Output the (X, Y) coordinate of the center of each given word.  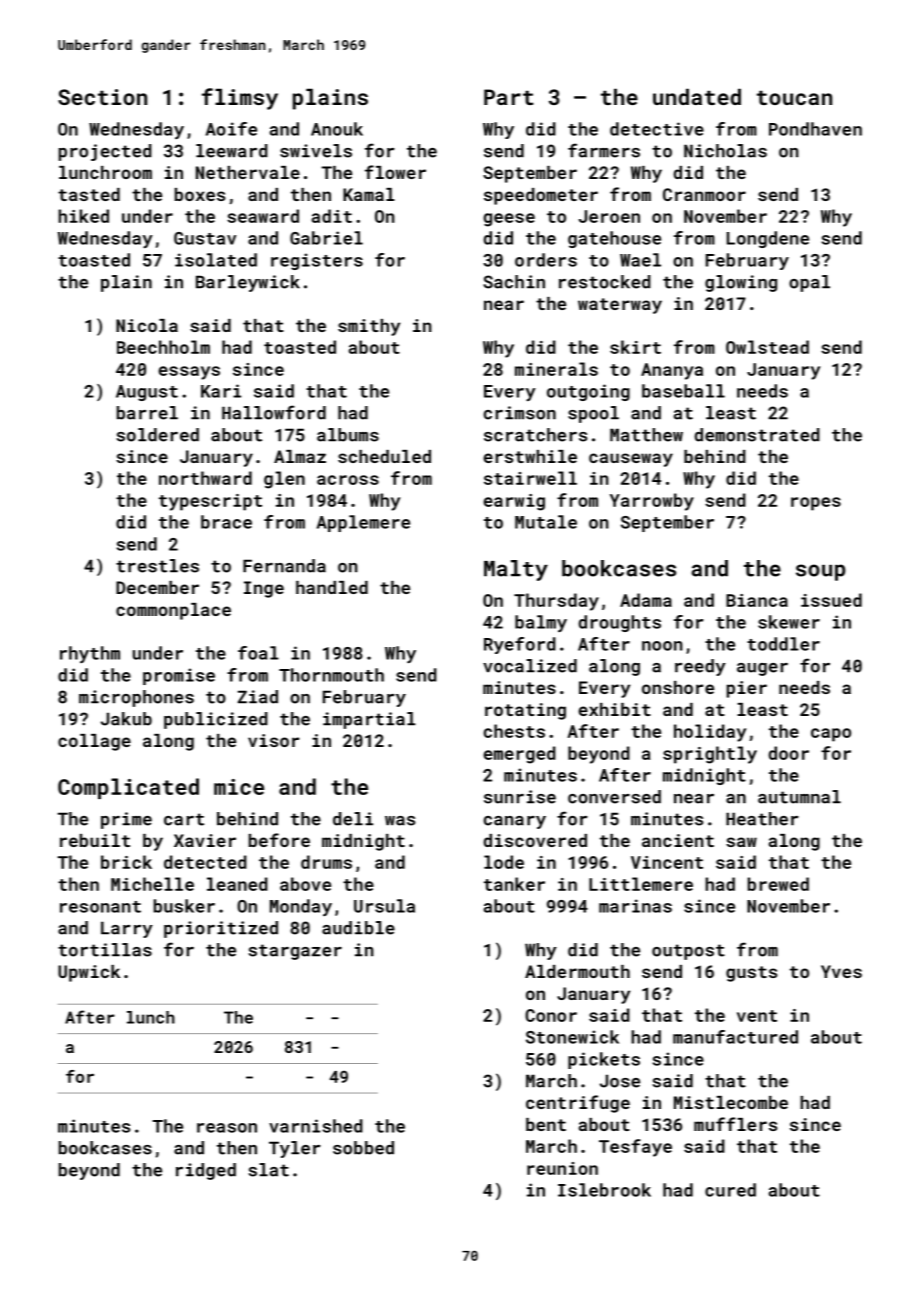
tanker (514, 884)
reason (227, 1128)
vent (757, 1016)
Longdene (768, 239)
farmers (604, 150)
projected (105, 152)
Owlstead (767, 347)
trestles (157, 566)
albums (348, 435)
